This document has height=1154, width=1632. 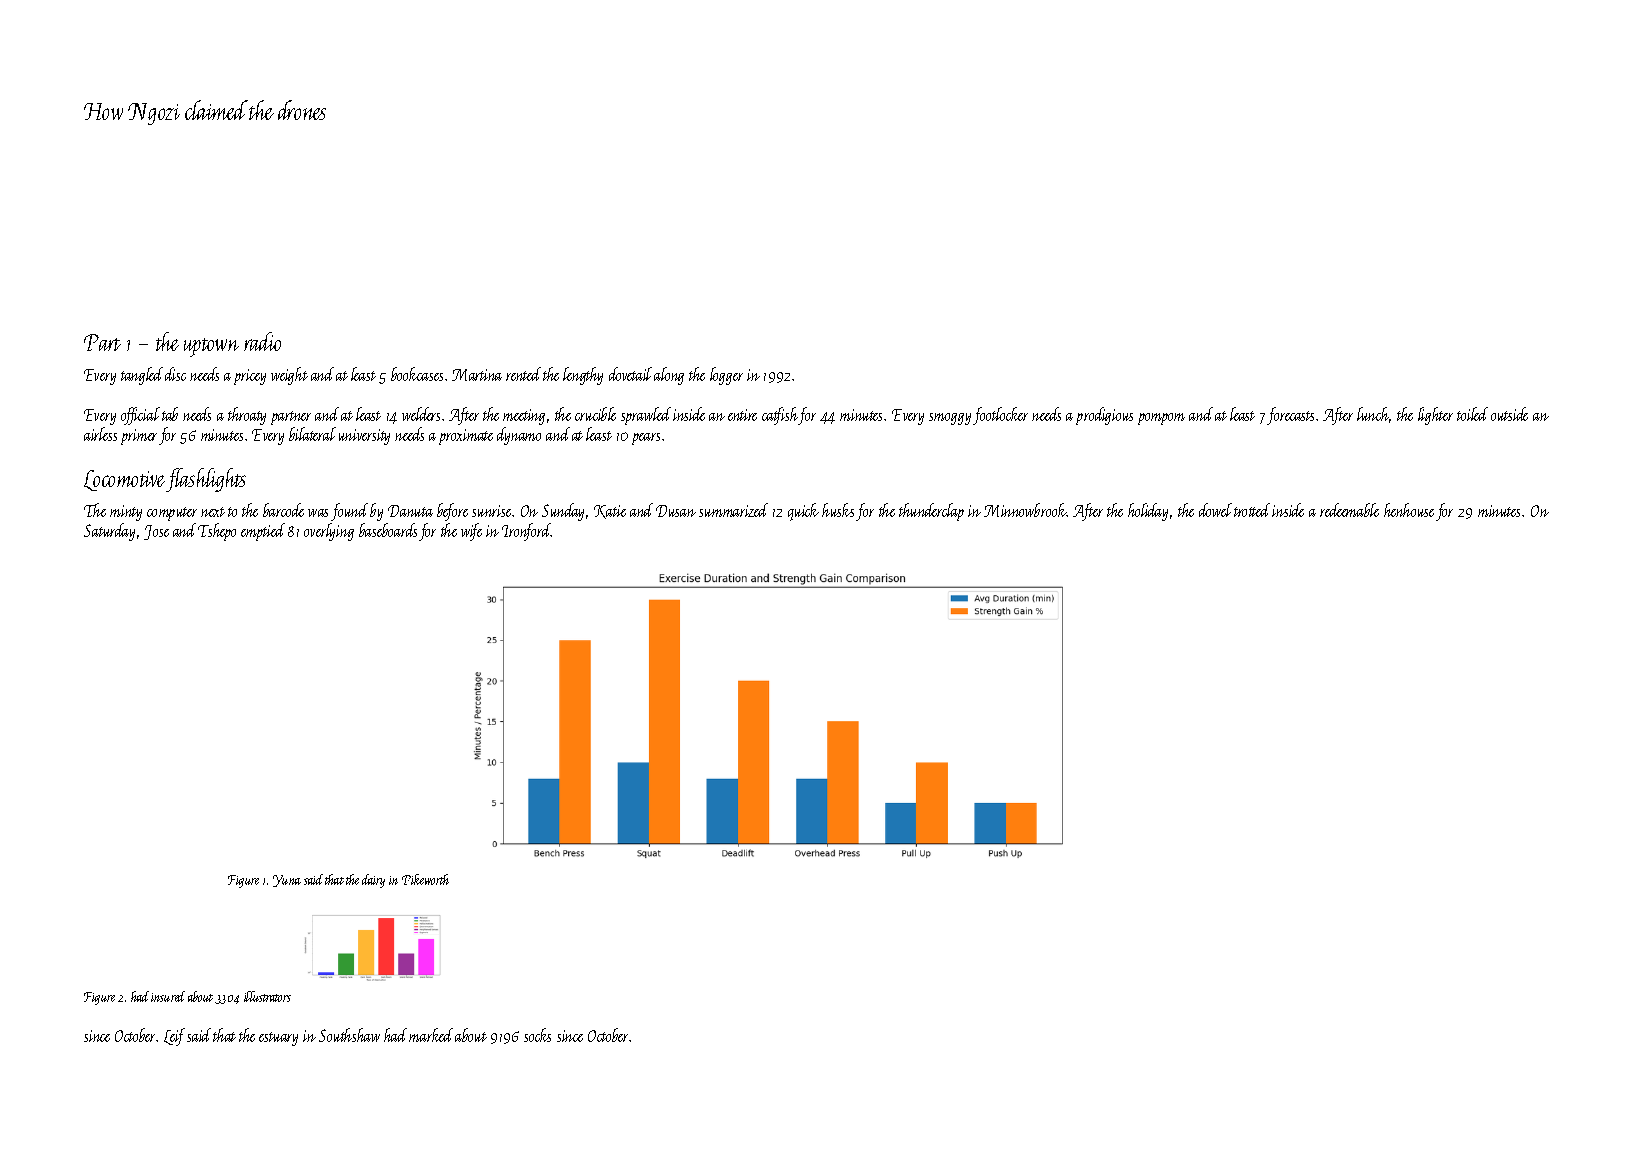 What do you see at coordinates (726, 376) in the document?
I see `logger` at bounding box center [726, 376].
